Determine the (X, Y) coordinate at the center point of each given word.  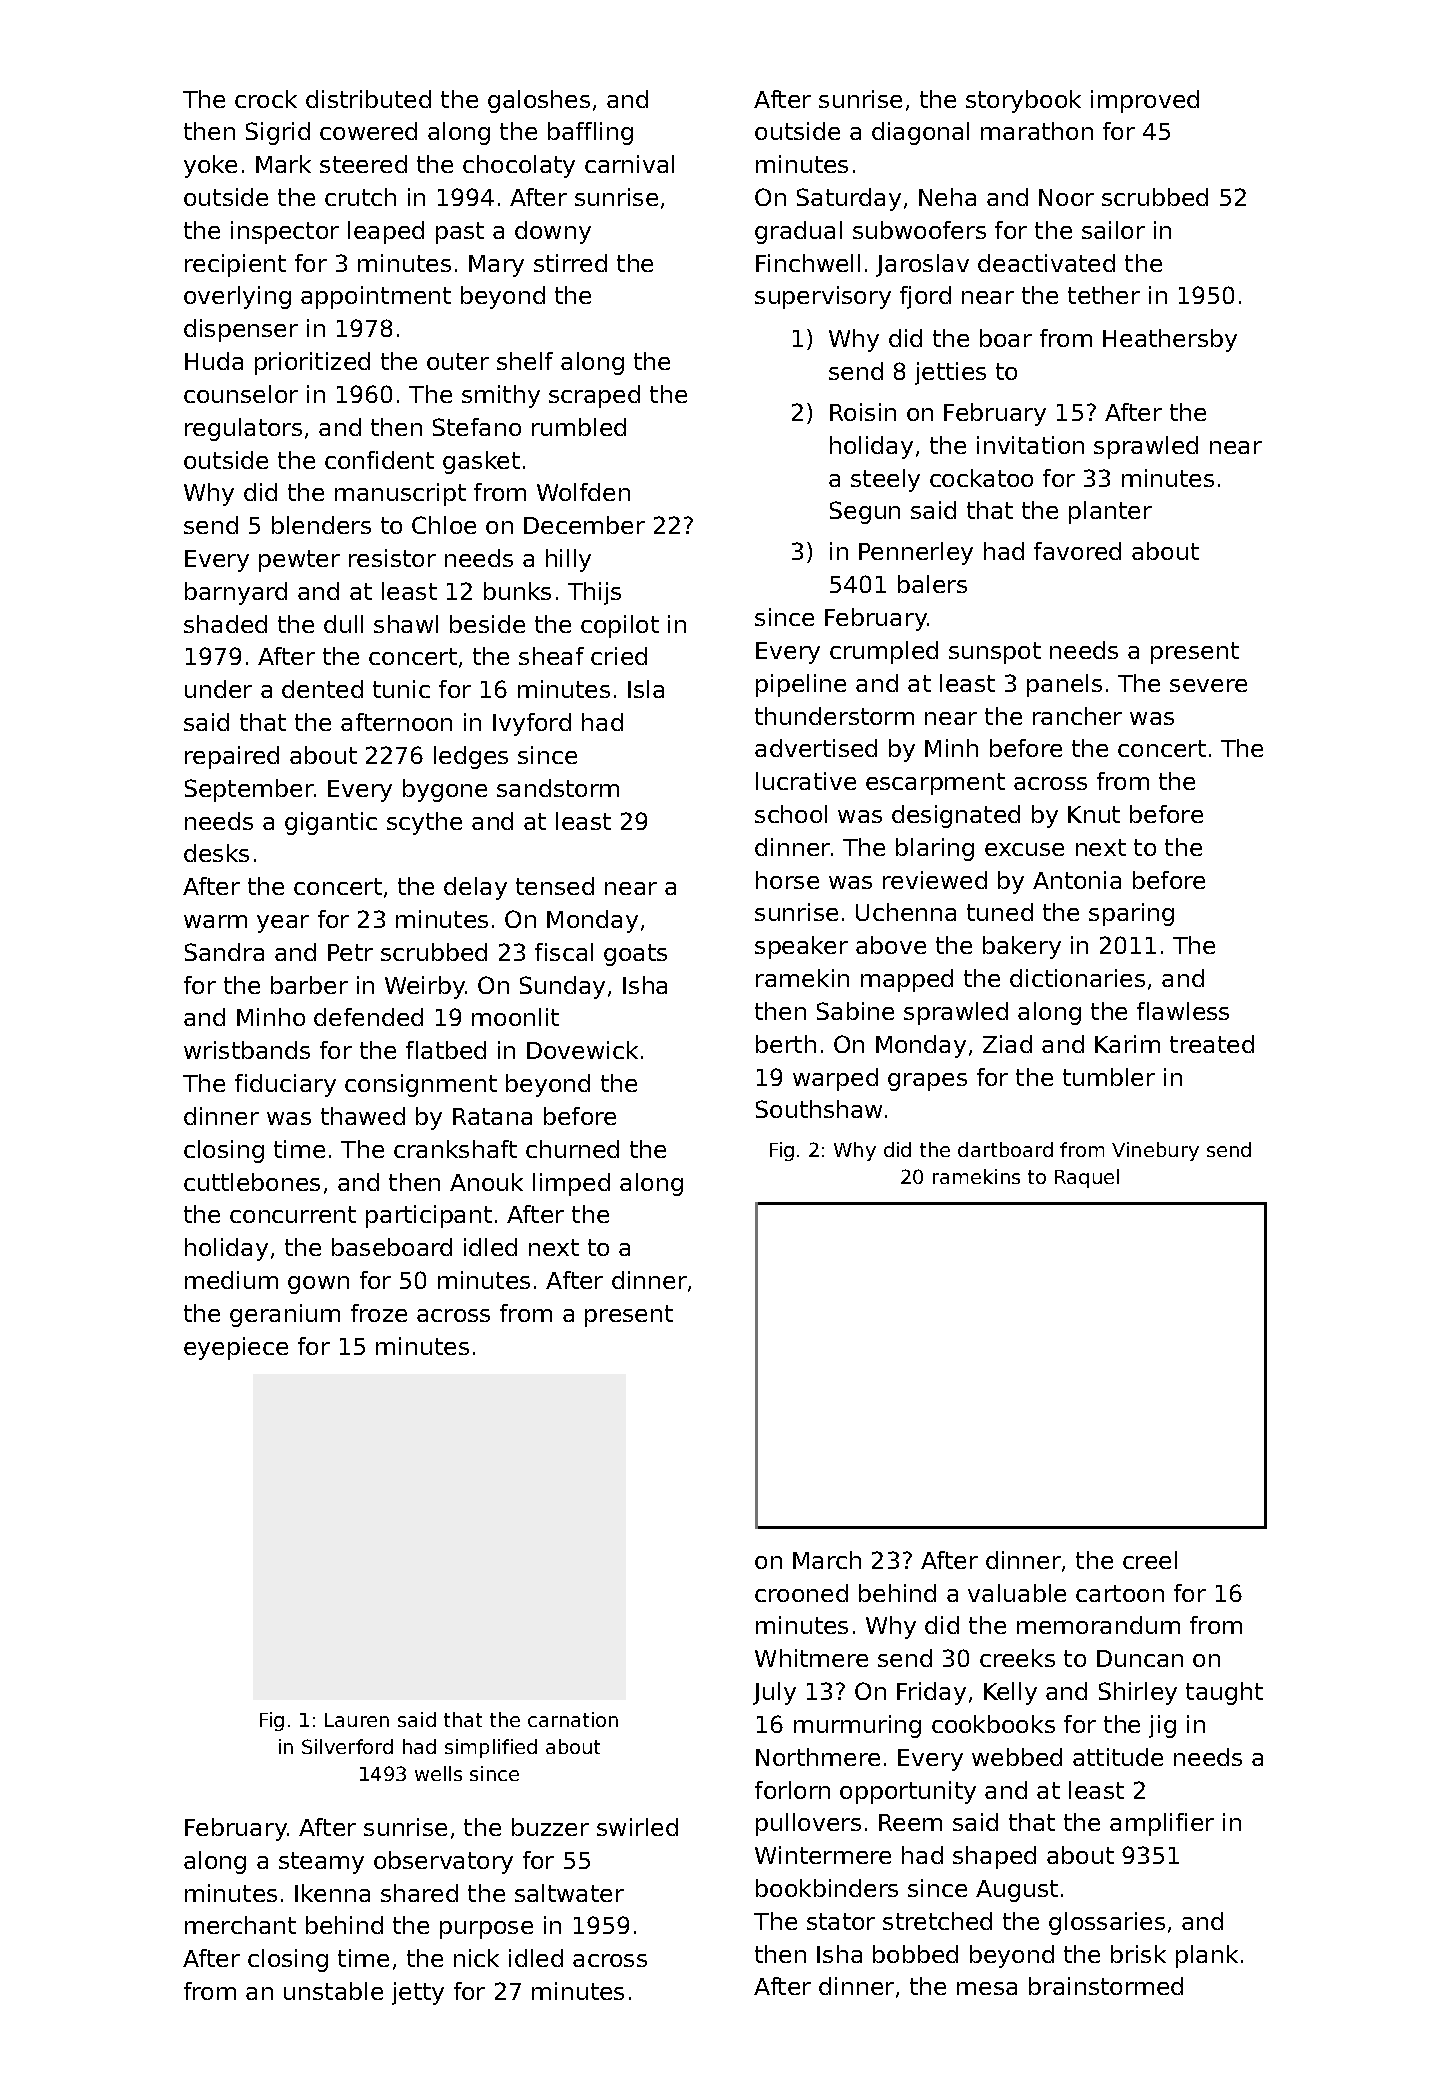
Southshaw (819, 1109)
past (460, 233)
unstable (333, 1991)
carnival (629, 164)
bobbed (915, 1954)
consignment (421, 1085)
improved (1145, 101)
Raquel (1087, 1178)
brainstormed (1106, 1986)
